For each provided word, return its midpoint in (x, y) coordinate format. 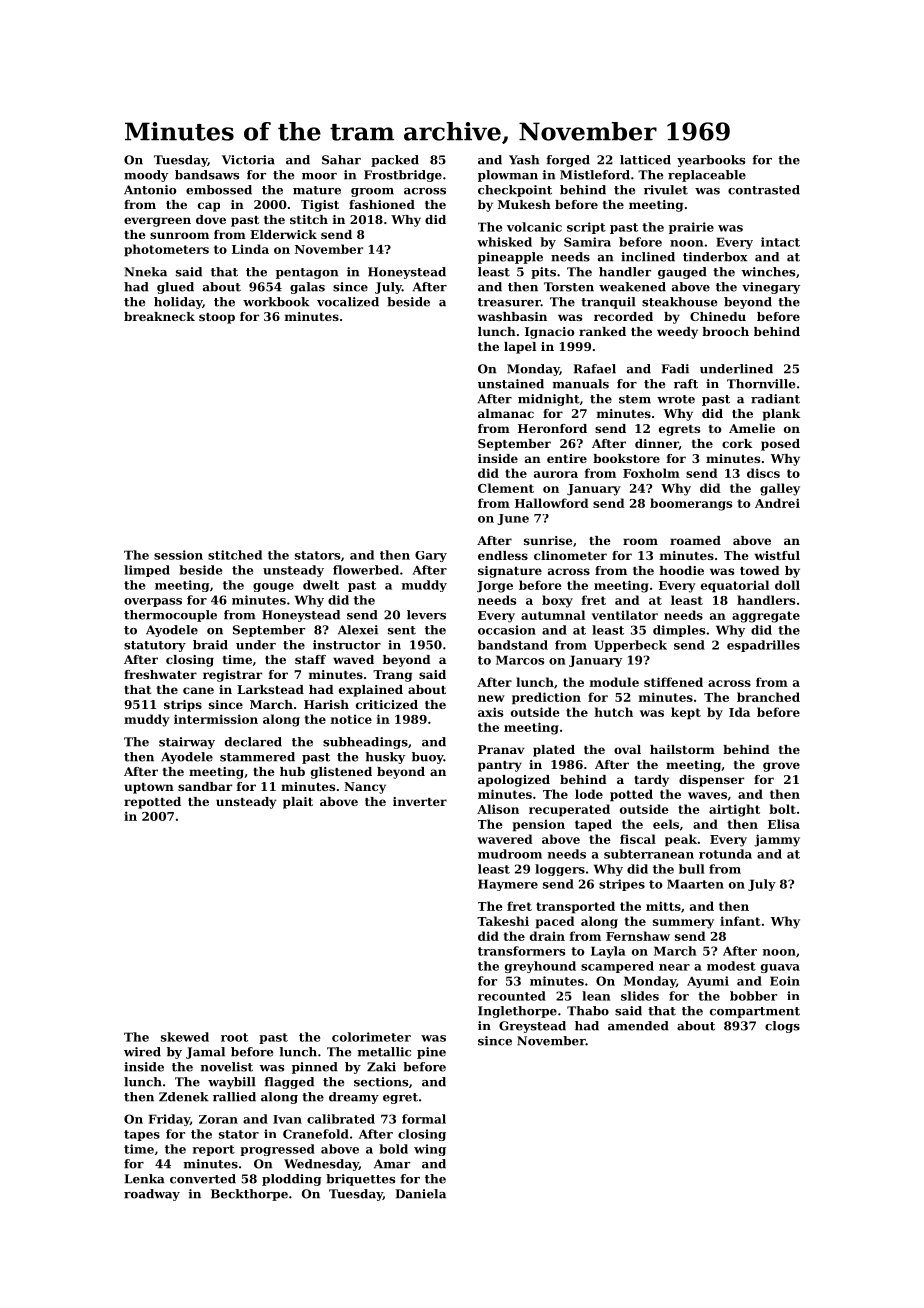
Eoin (785, 981)
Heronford (552, 428)
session (178, 555)
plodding (292, 1180)
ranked (602, 331)
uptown (149, 788)
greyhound (540, 967)
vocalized (348, 302)
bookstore (626, 458)
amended (638, 1026)
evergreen (157, 222)
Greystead (532, 1027)
